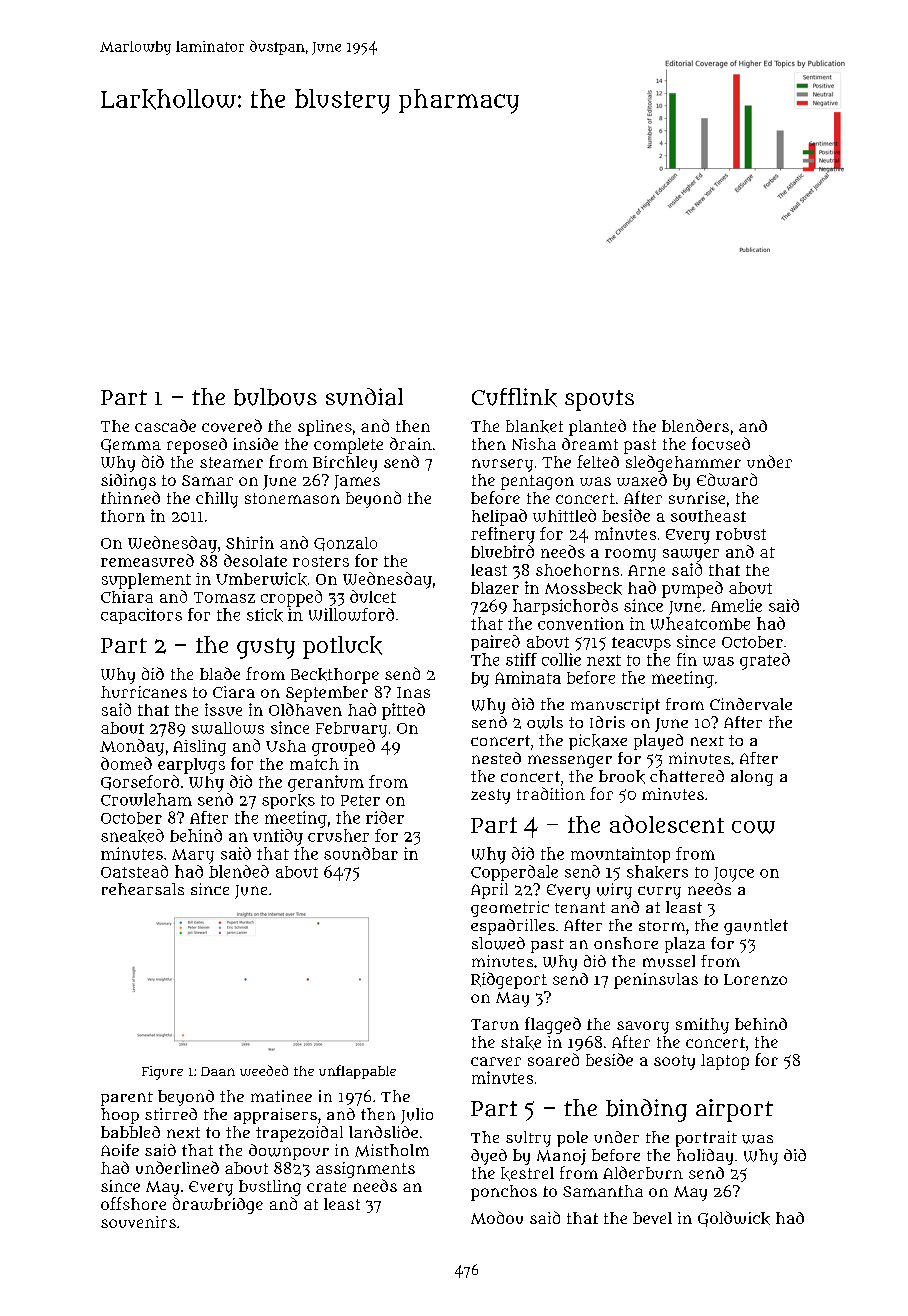  Describe the element at coordinates (165, 425) in the screenshot. I see `cascade` at that location.
